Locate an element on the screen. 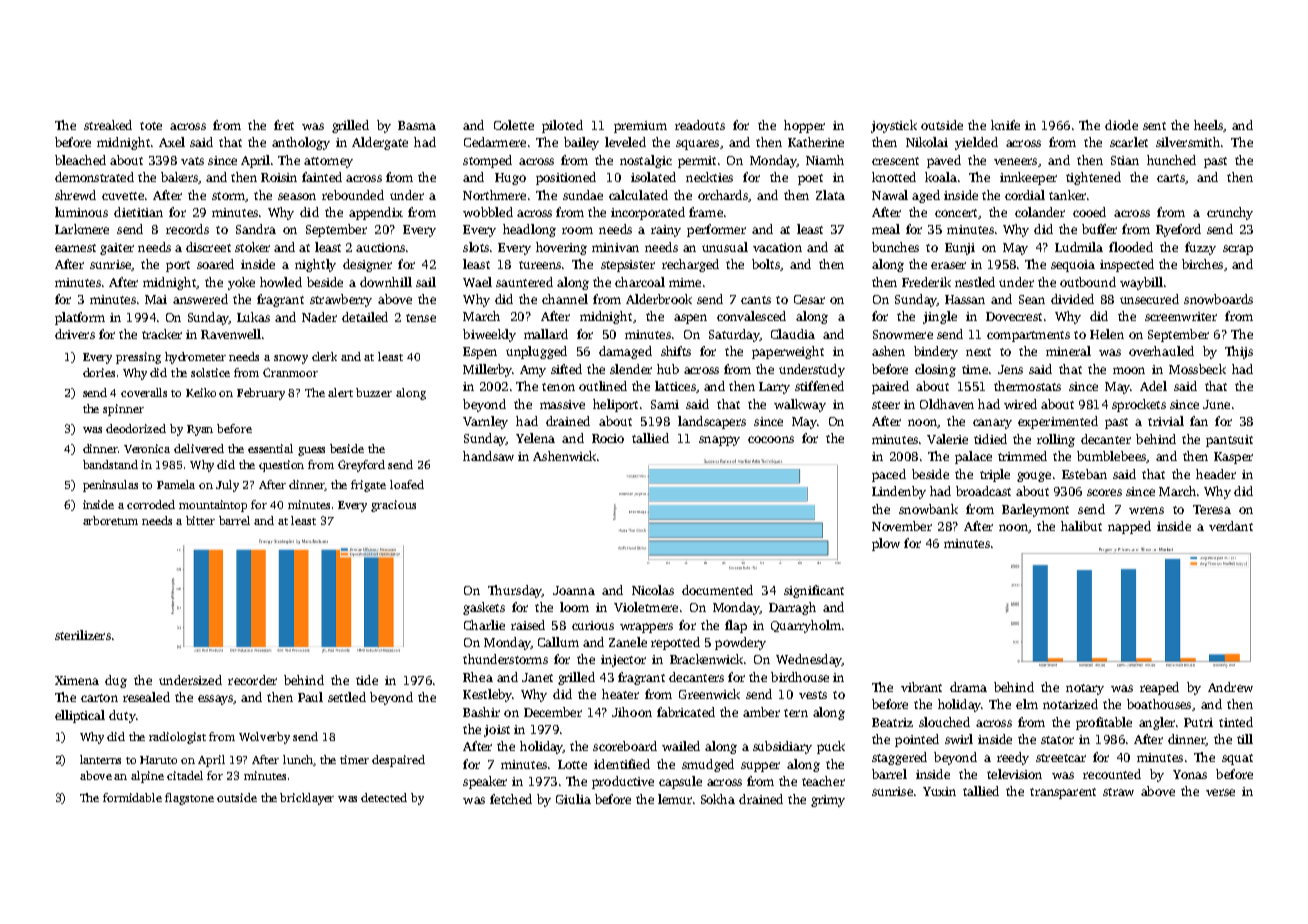 This screenshot has width=1308, height=924. sterilizers is located at coordinates (83, 635).
